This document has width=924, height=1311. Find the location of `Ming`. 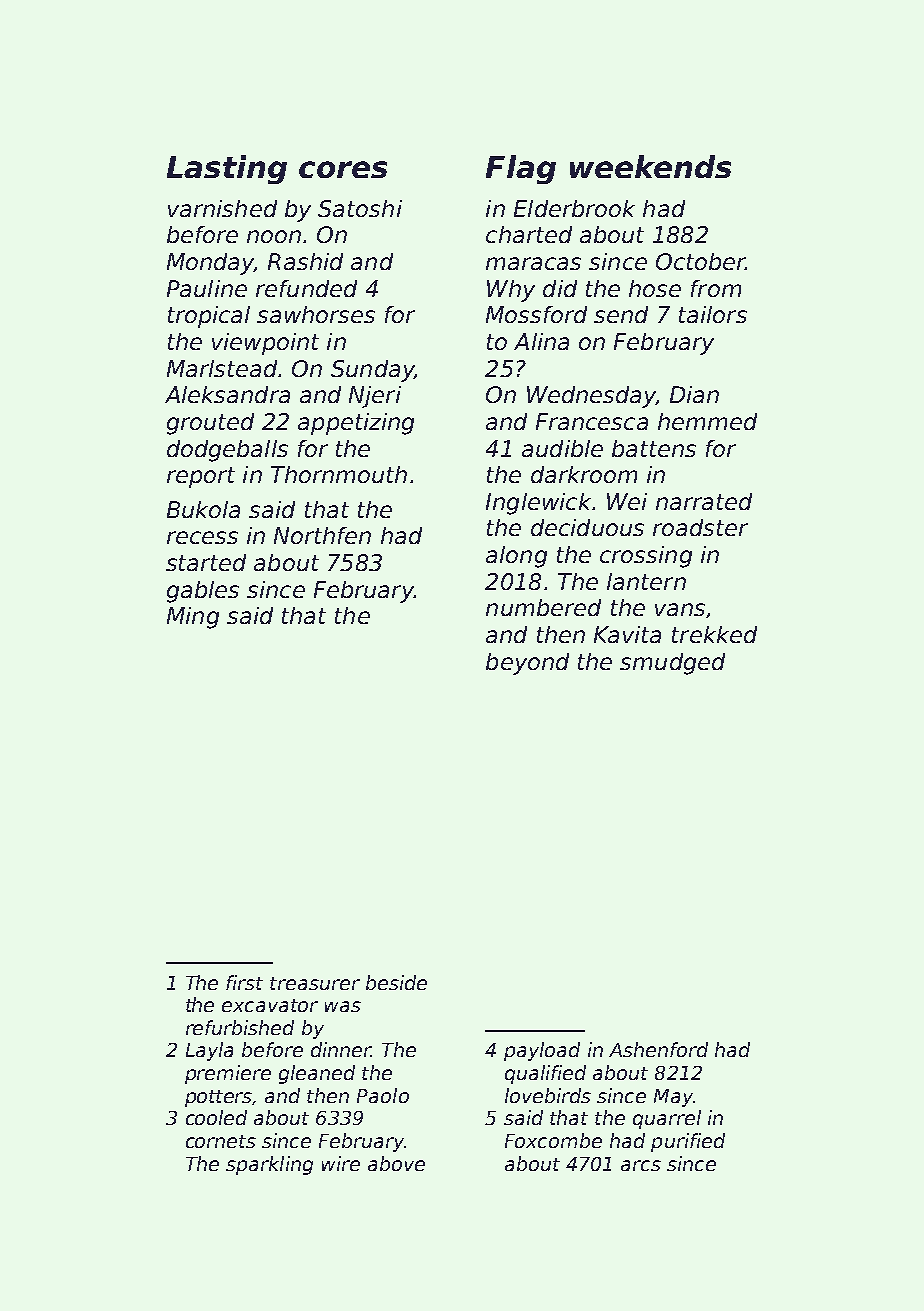

Ming is located at coordinates (193, 618).
